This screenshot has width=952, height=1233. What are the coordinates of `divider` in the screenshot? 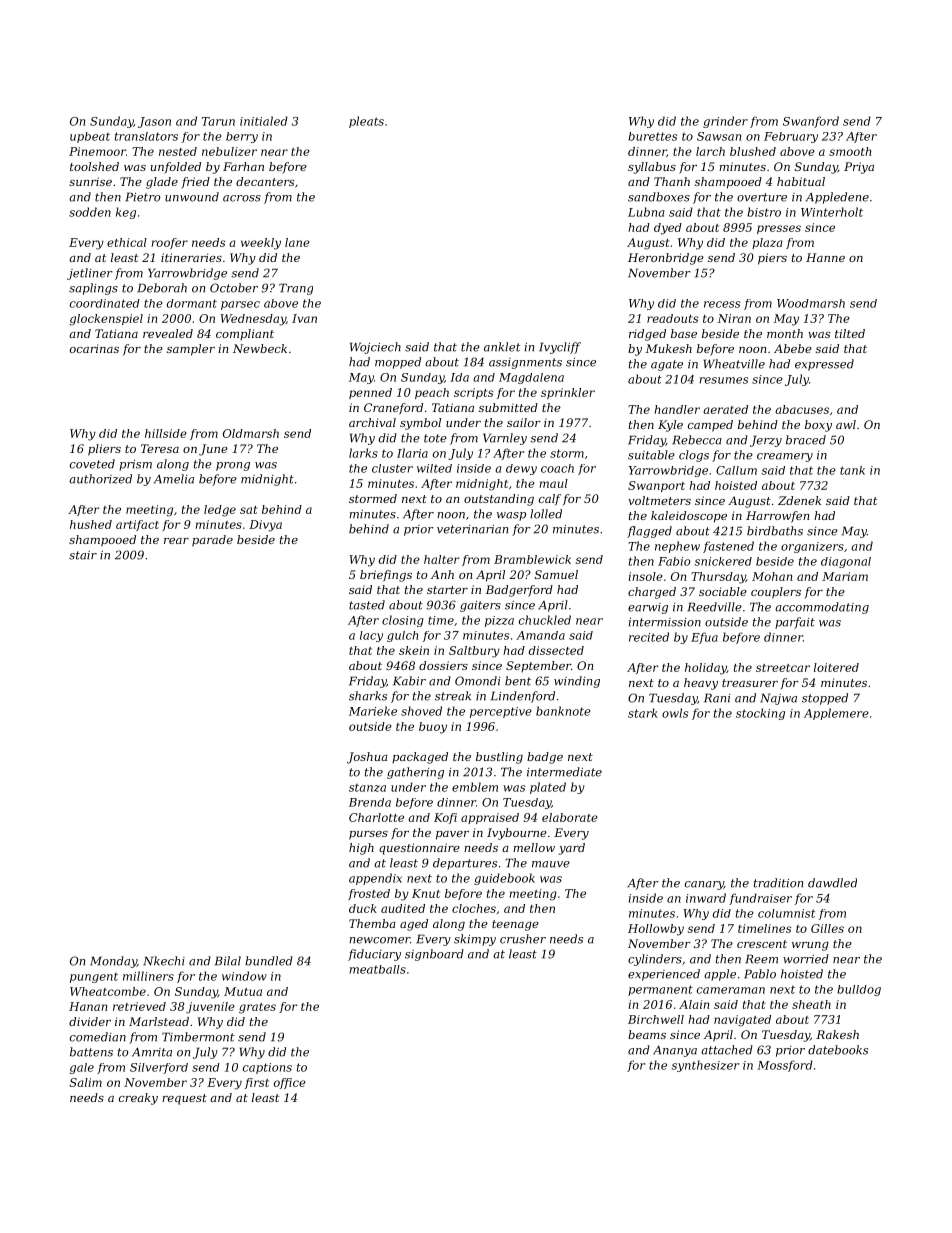 It's located at (90, 1021).
